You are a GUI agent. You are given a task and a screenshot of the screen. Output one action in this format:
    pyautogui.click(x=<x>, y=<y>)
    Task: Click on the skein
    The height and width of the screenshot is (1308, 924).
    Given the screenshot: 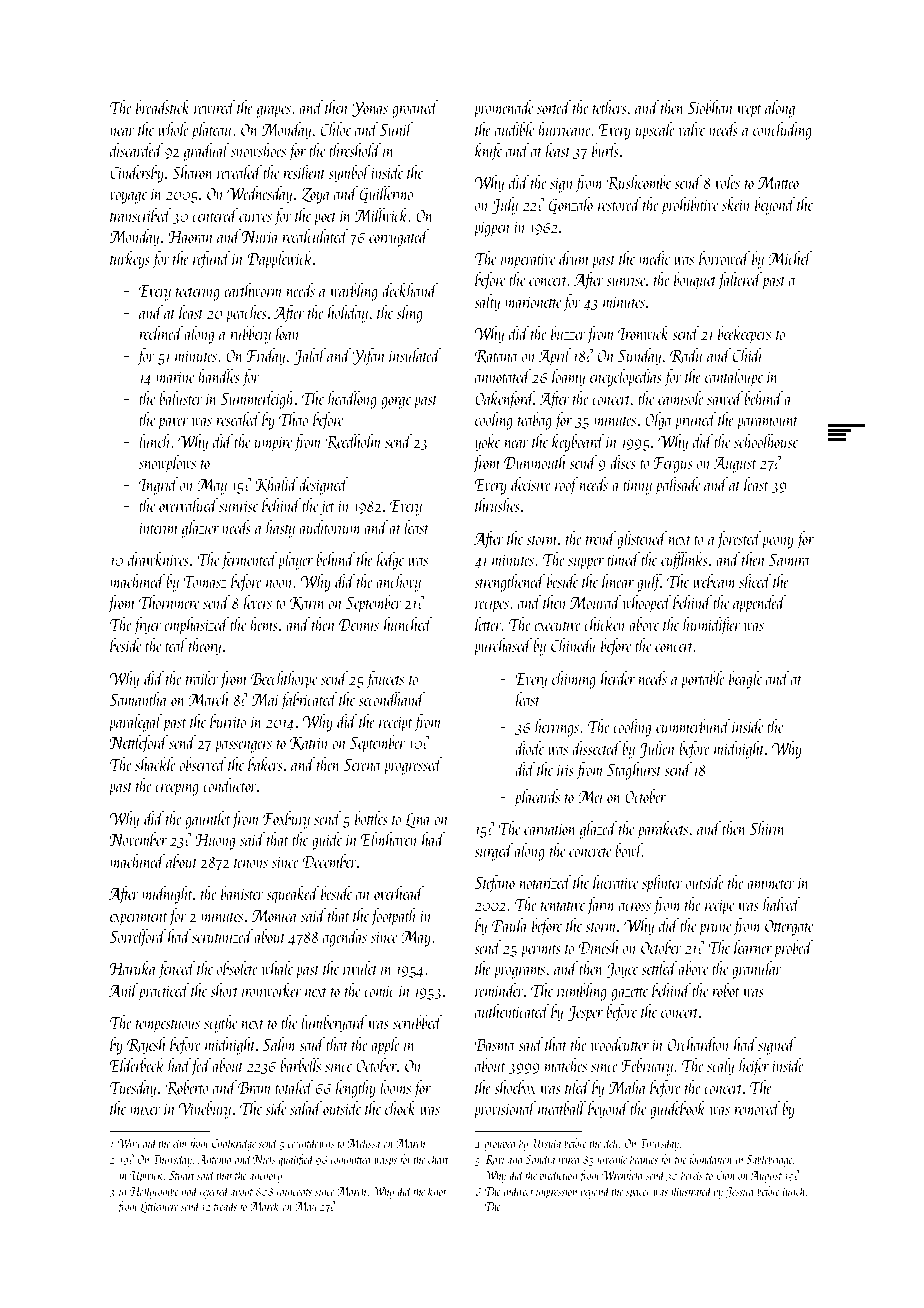 What is the action you would take?
    pyautogui.click(x=736, y=204)
